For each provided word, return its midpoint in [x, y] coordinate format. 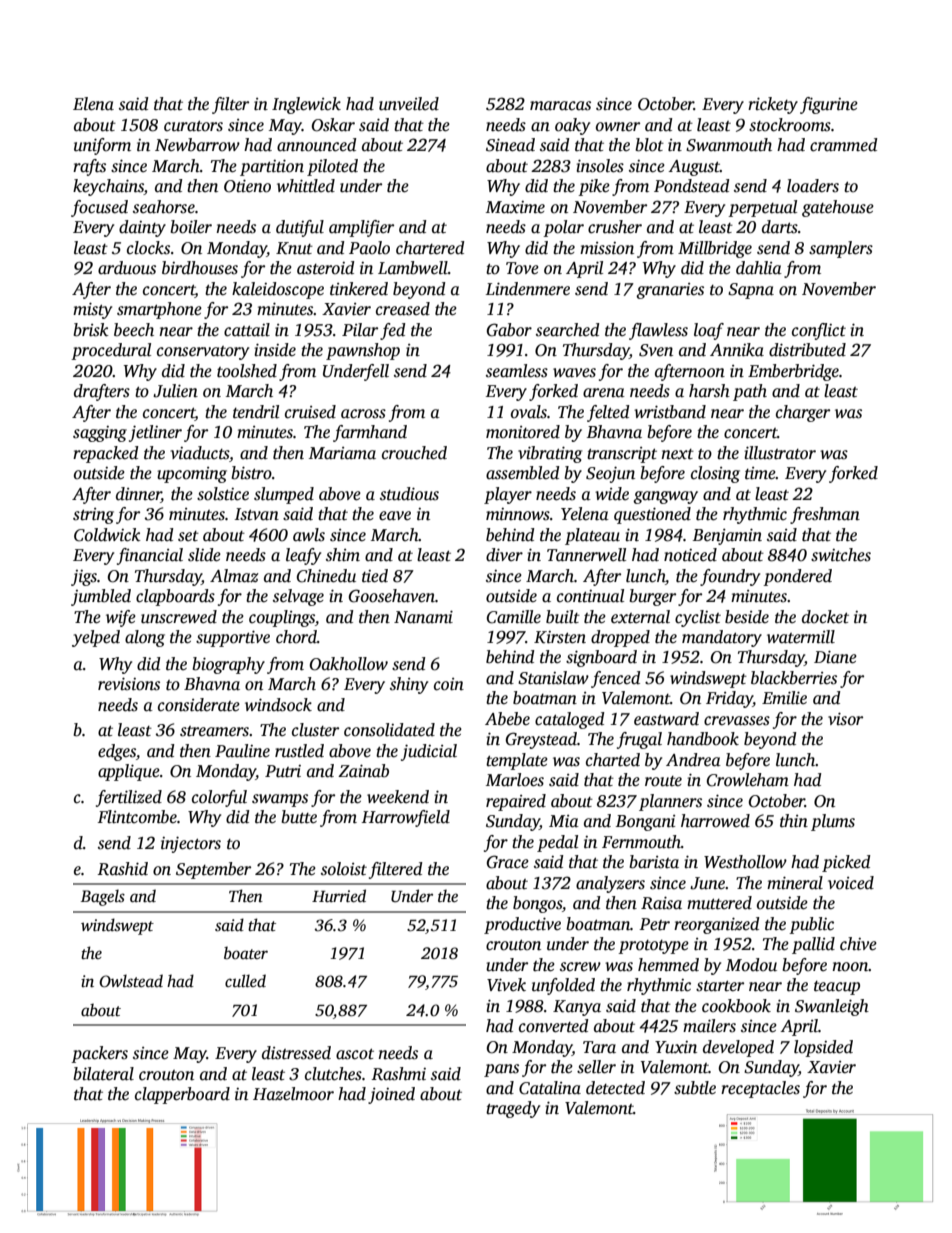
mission [607, 248]
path [750, 392]
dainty [142, 228]
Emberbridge [793, 372]
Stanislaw [553, 678]
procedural [111, 351]
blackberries [794, 678]
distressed [296, 1053]
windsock [278, 705]
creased [403, 309]
